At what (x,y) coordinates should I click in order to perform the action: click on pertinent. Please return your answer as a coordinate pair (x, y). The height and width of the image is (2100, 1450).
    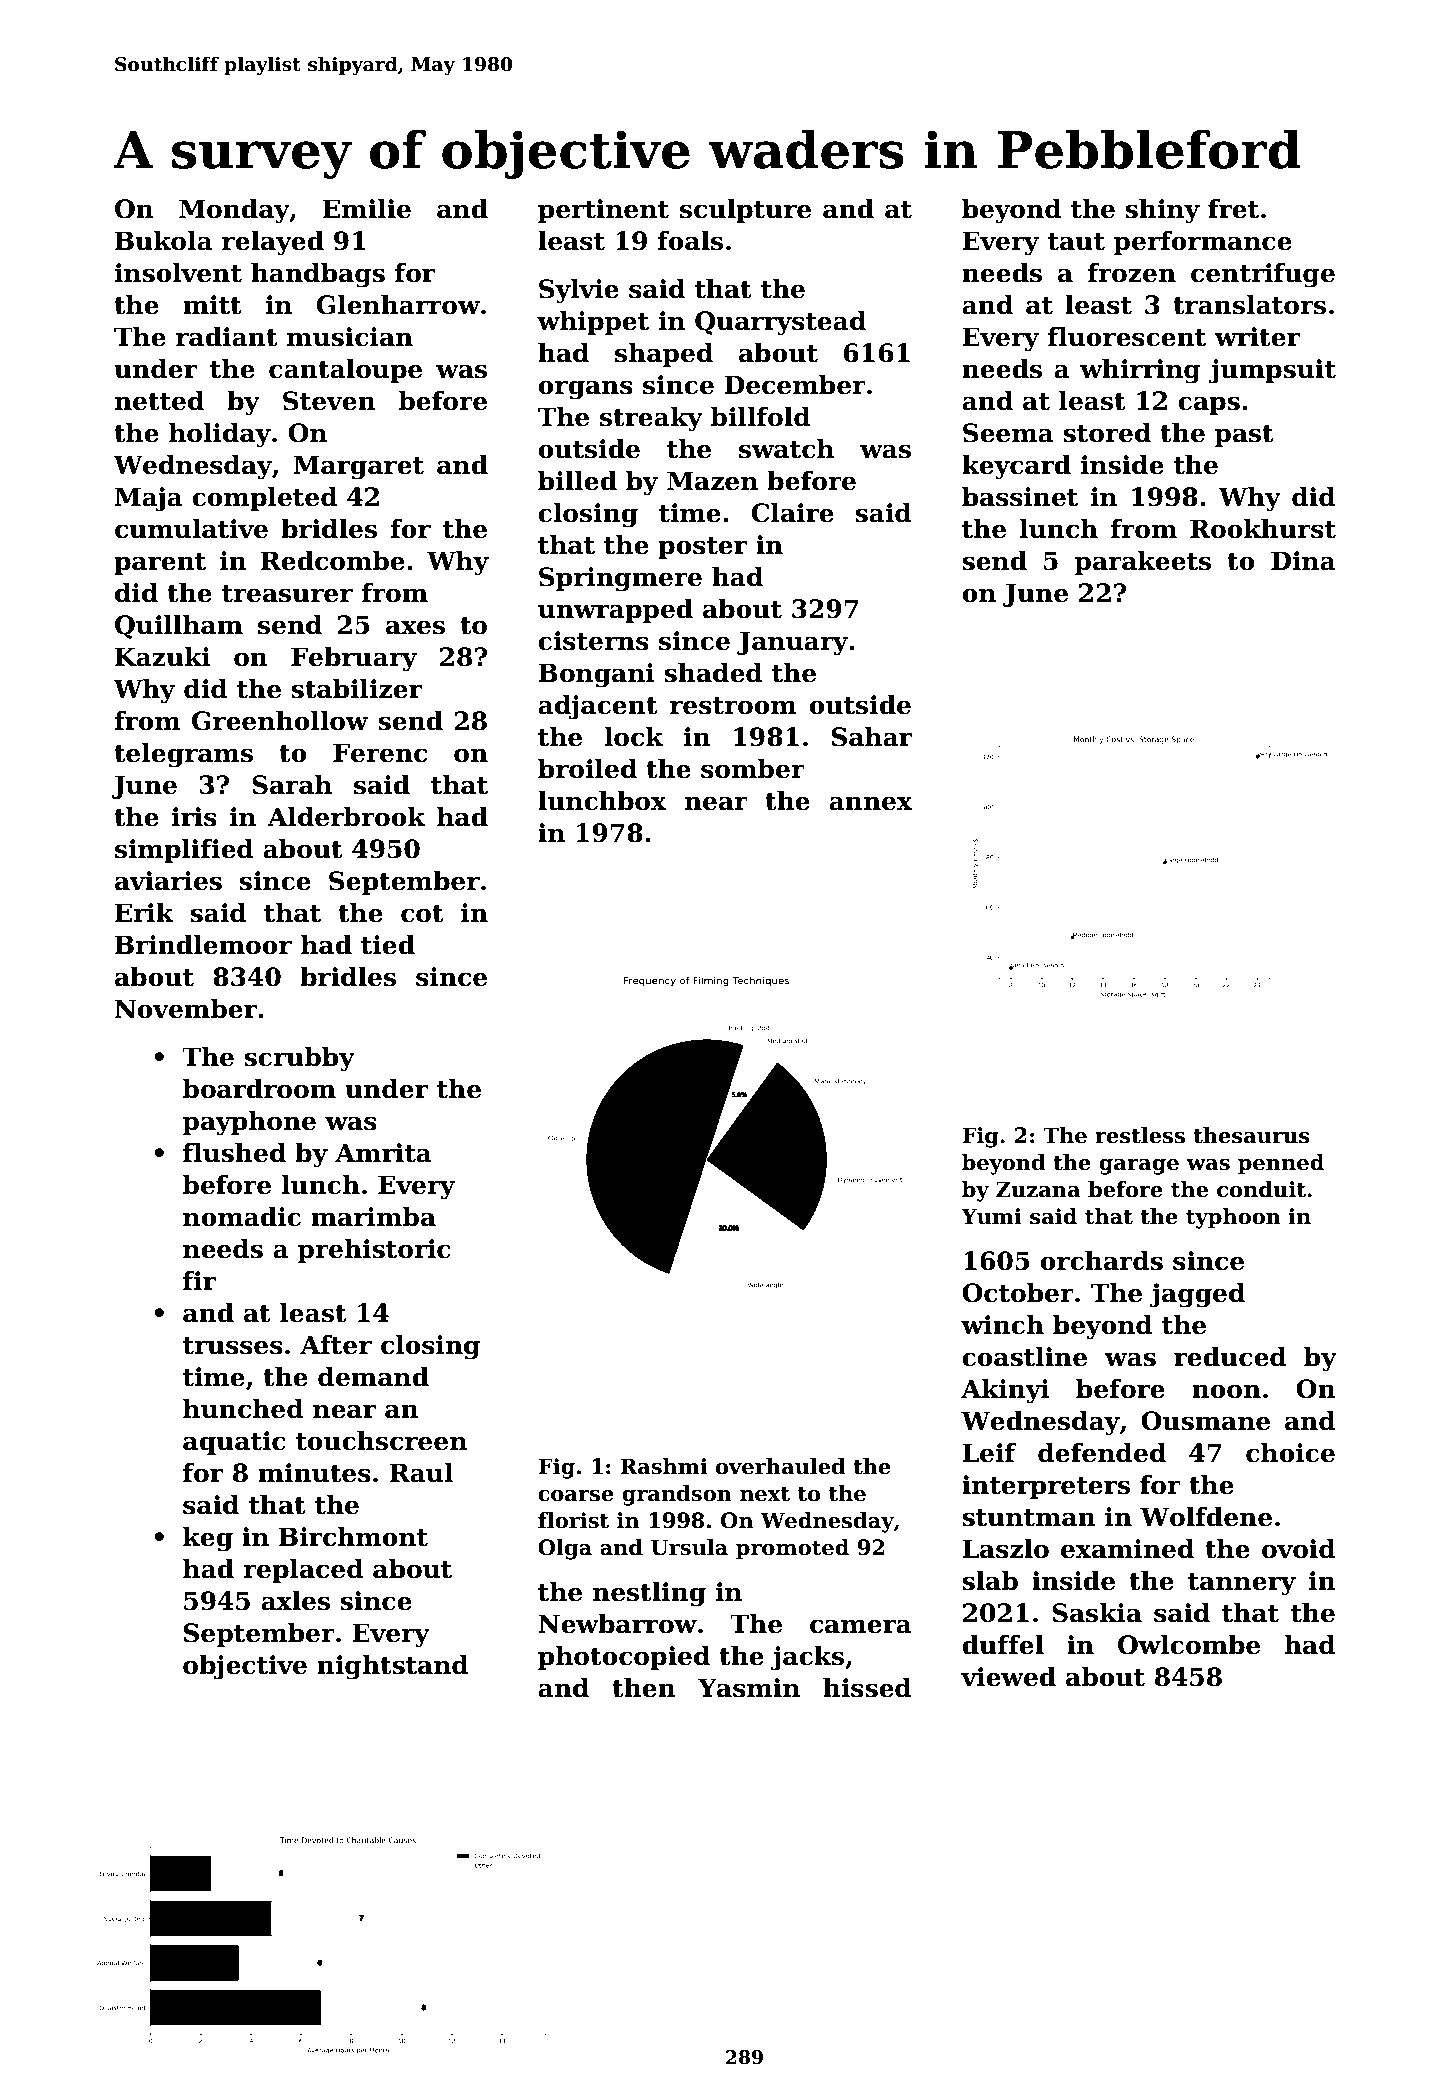
    Looking at the image, I should click on (603, 211).
